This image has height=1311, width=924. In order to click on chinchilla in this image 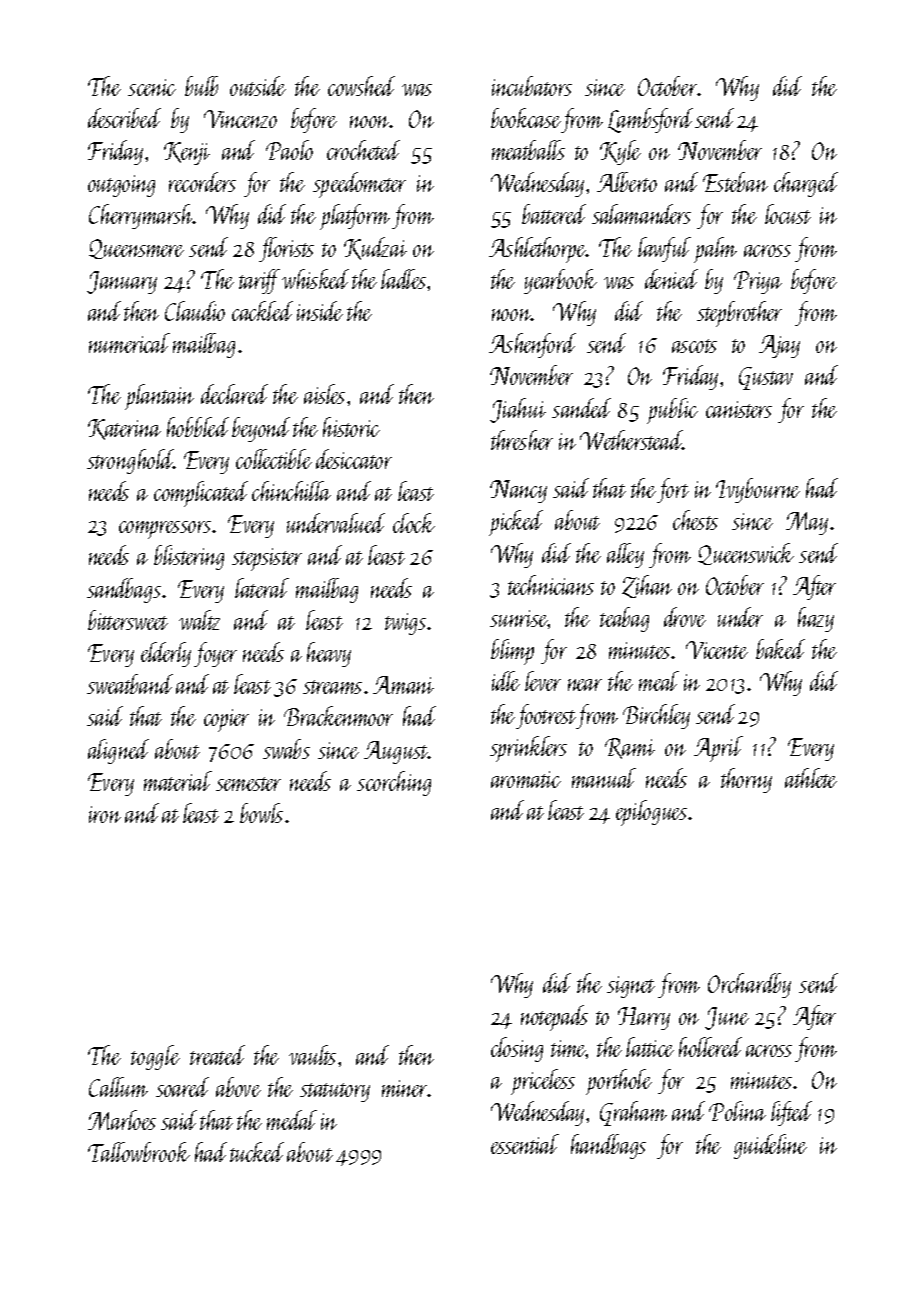, I will do `click(291, 491)`.
